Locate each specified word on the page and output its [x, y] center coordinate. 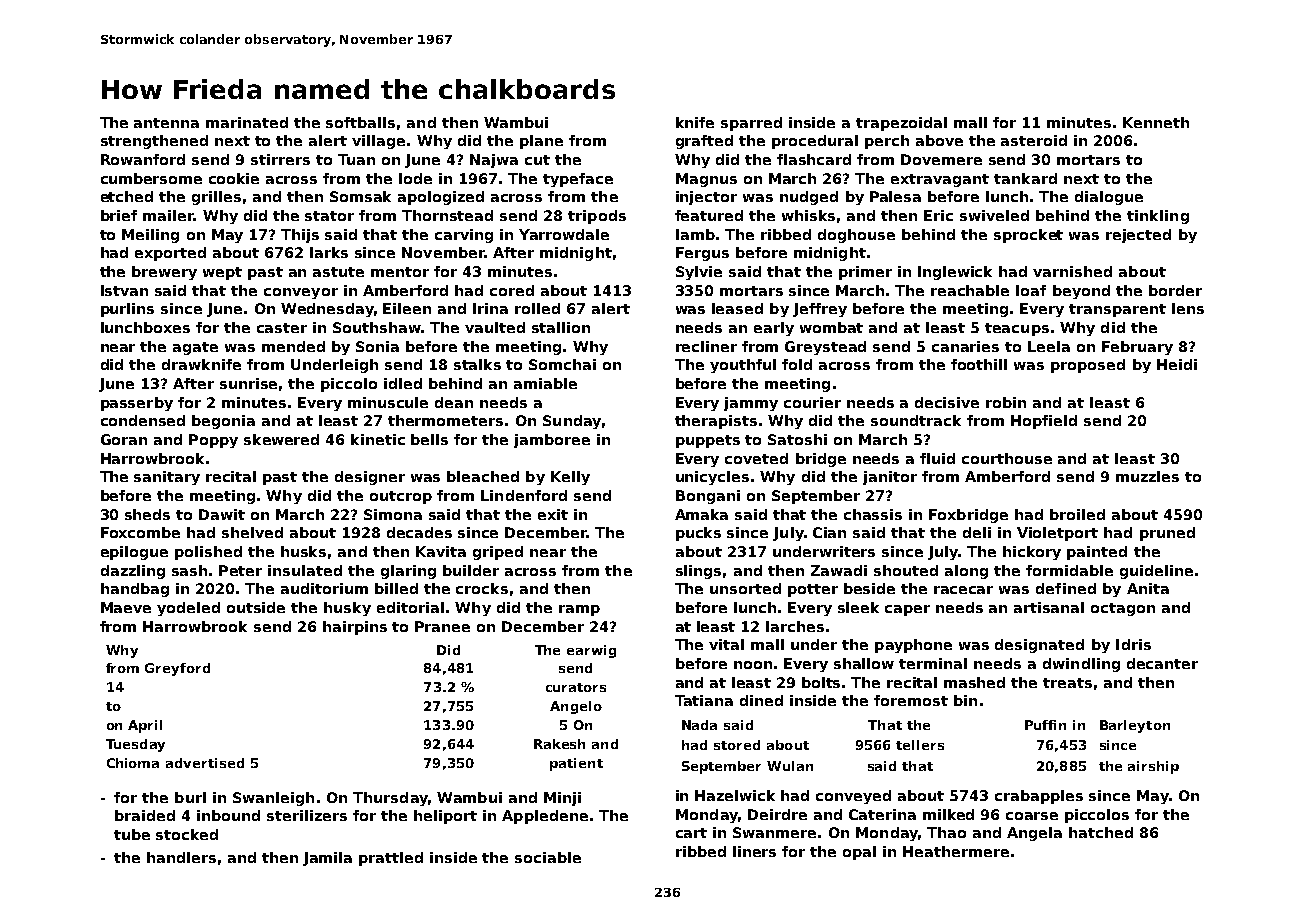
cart [691, 833]
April [145, 726]
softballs [360, 122]
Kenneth [1156, 122]
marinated [247, 122]
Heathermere [956, 851]
